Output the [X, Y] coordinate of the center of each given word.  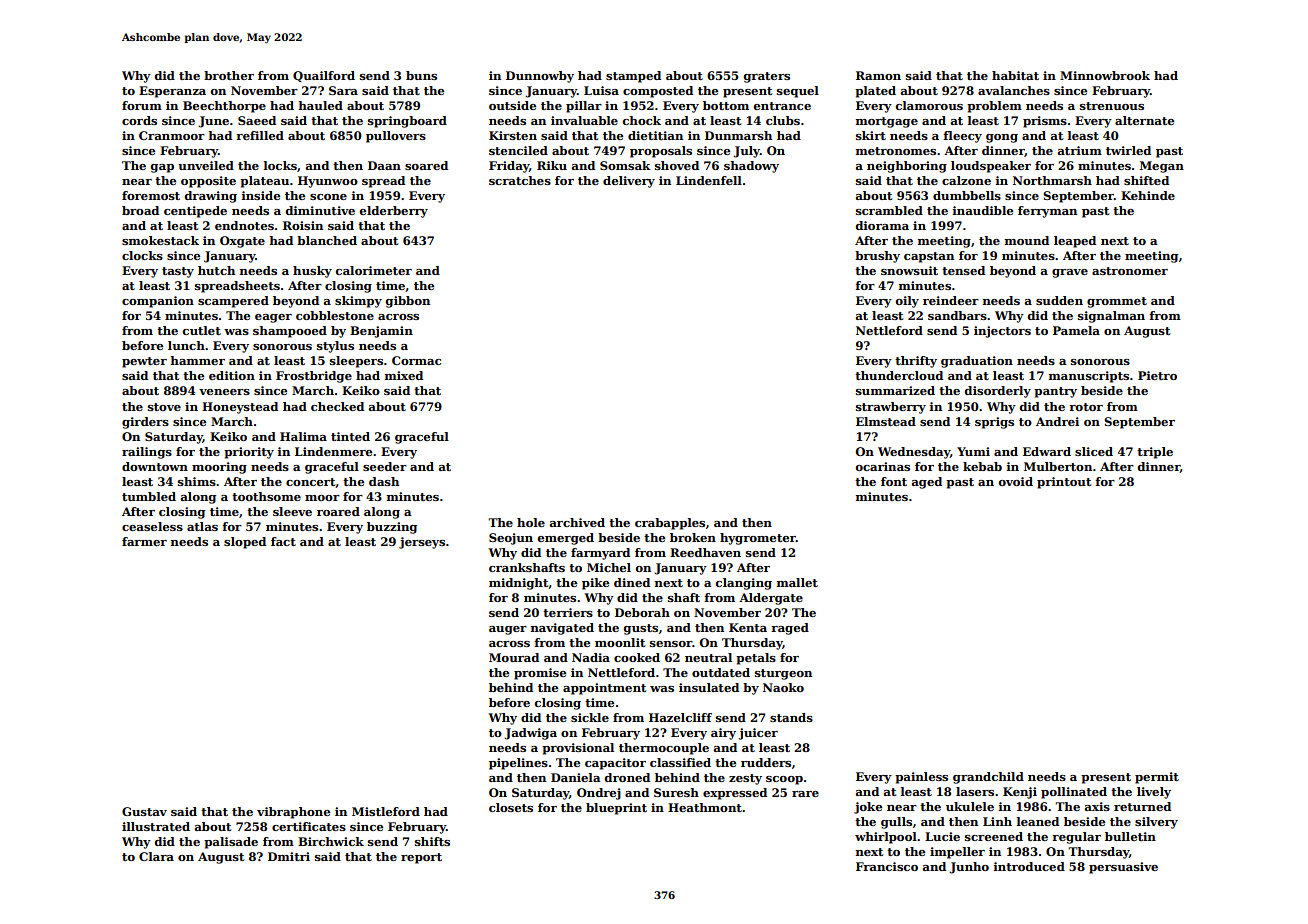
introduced [1029, 866]
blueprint [616, 809]
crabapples [670, 524]
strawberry [891, 408]
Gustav [144, 811]
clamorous [929, 105]
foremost [151, 195]
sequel [798, 92]
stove [164, 407]
